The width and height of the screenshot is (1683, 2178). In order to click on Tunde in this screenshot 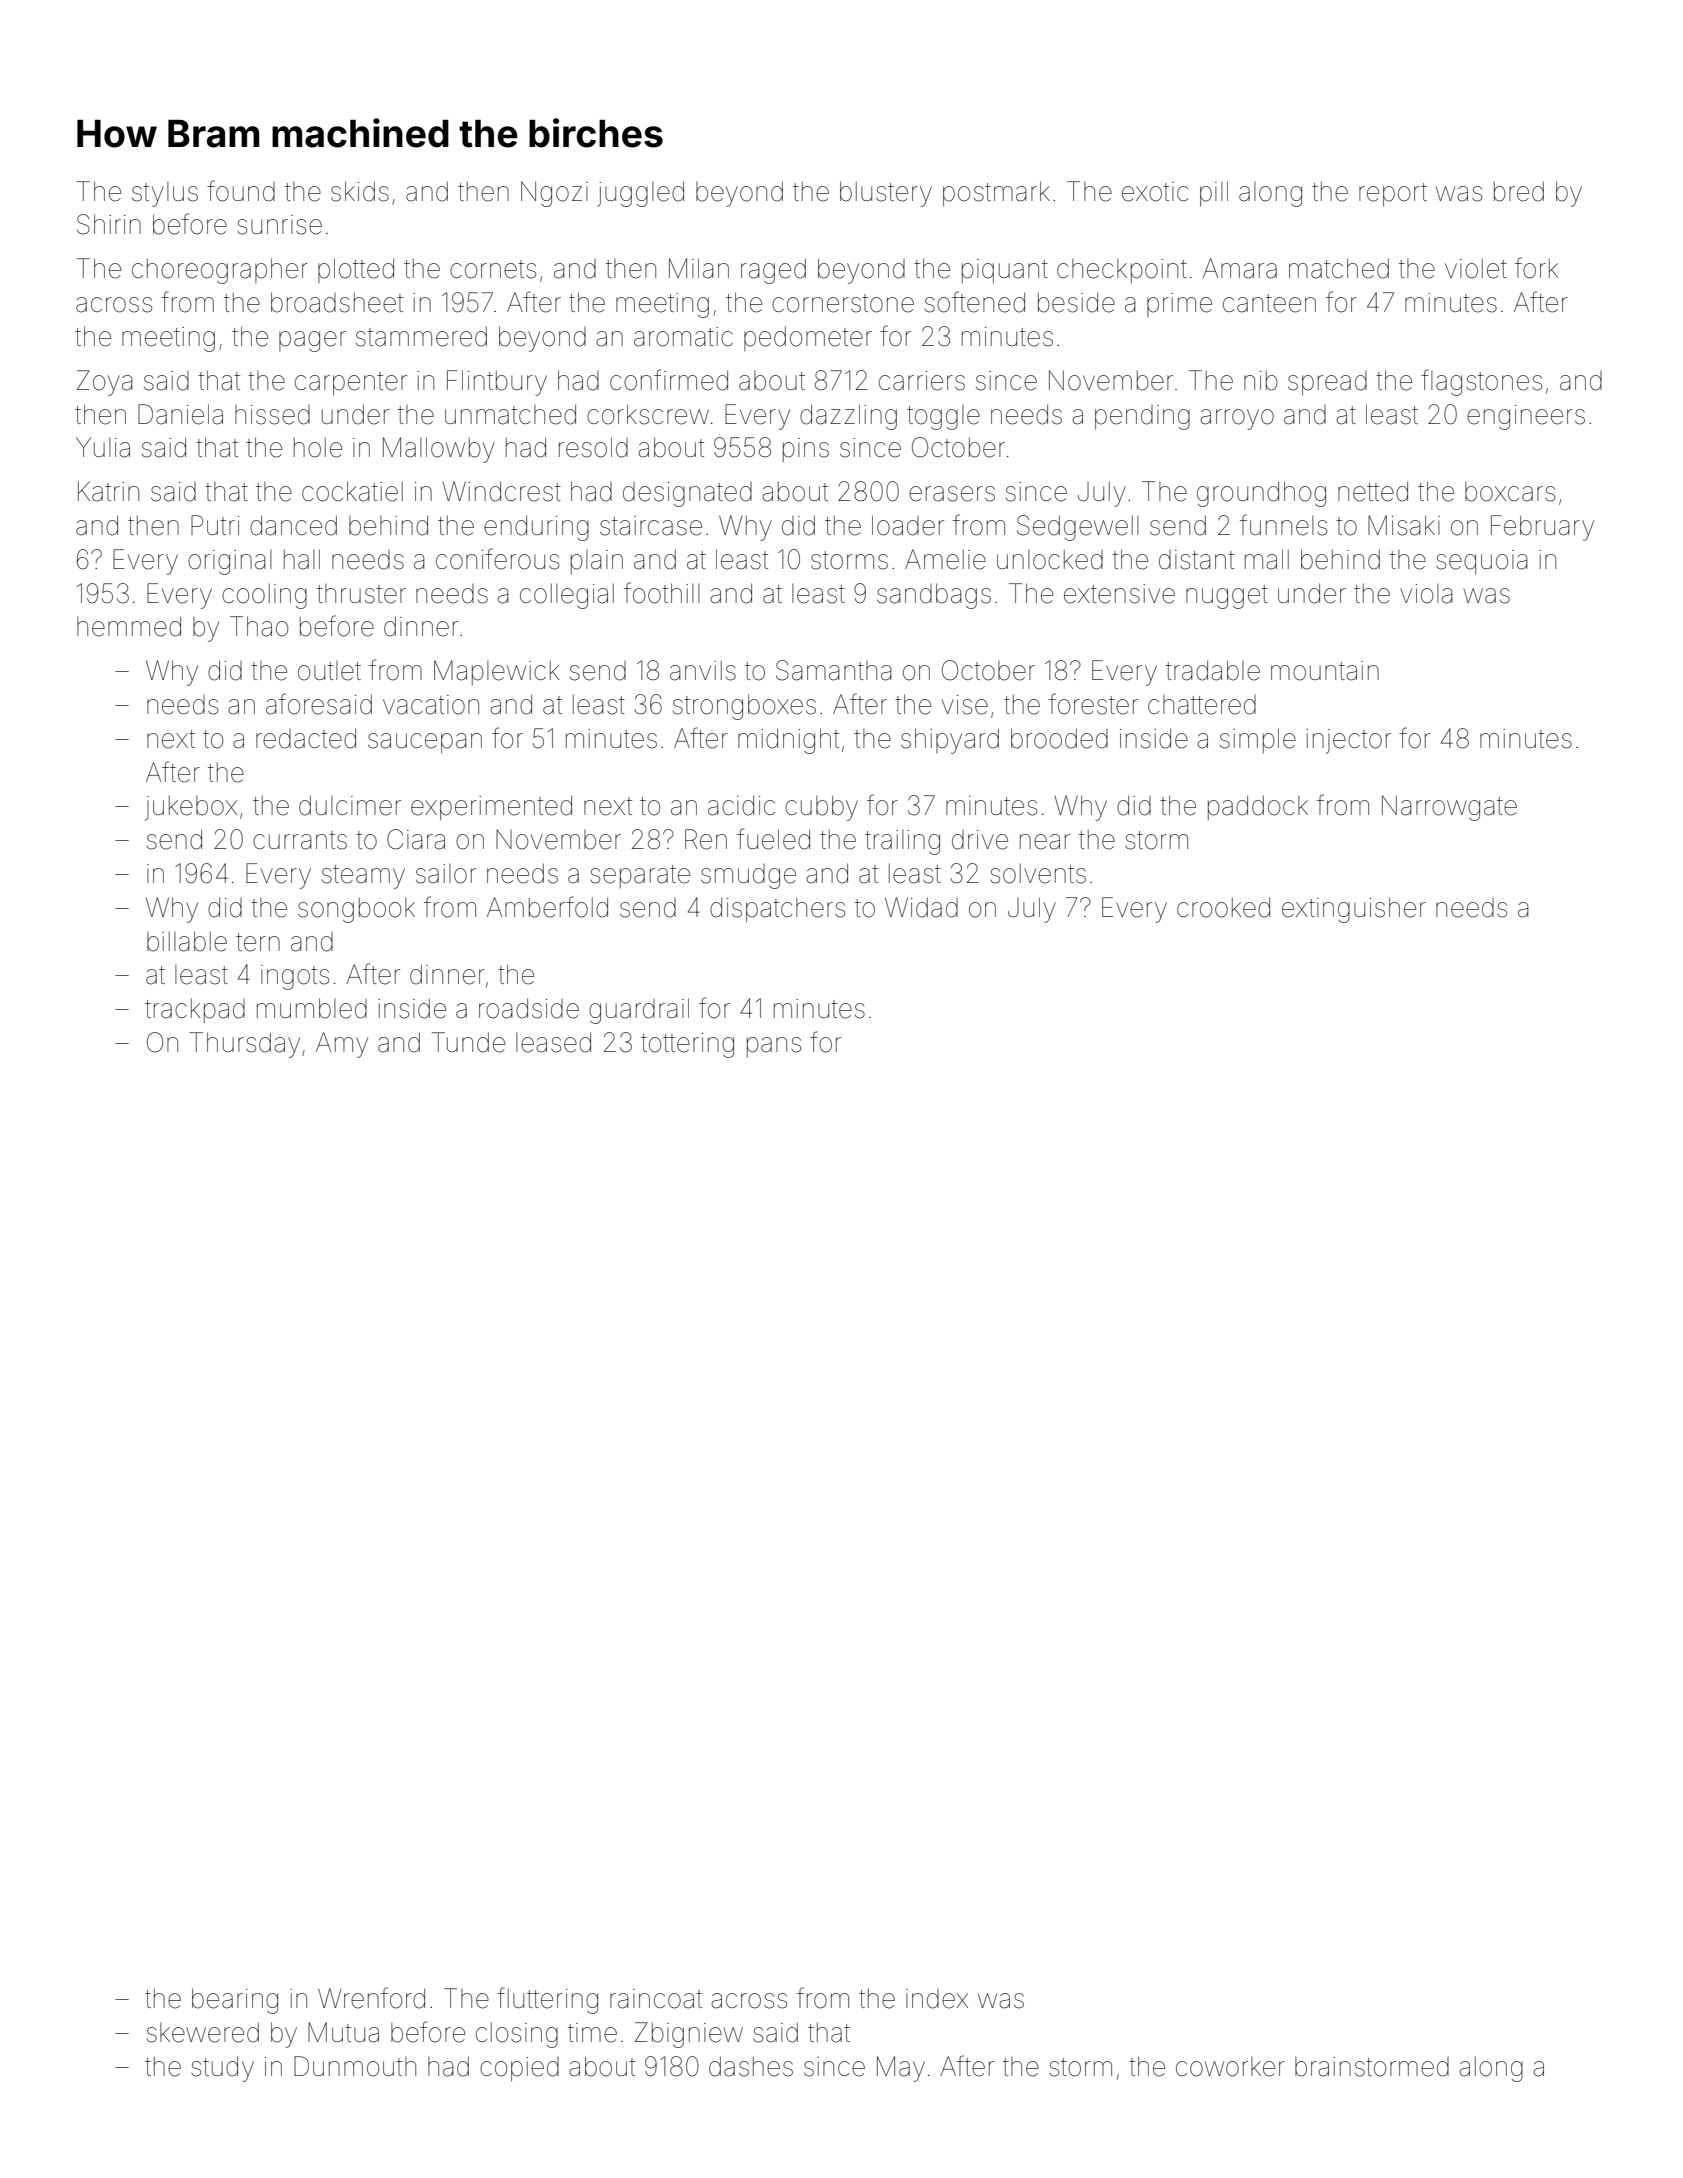, I will do `click(468, 1042)`.
